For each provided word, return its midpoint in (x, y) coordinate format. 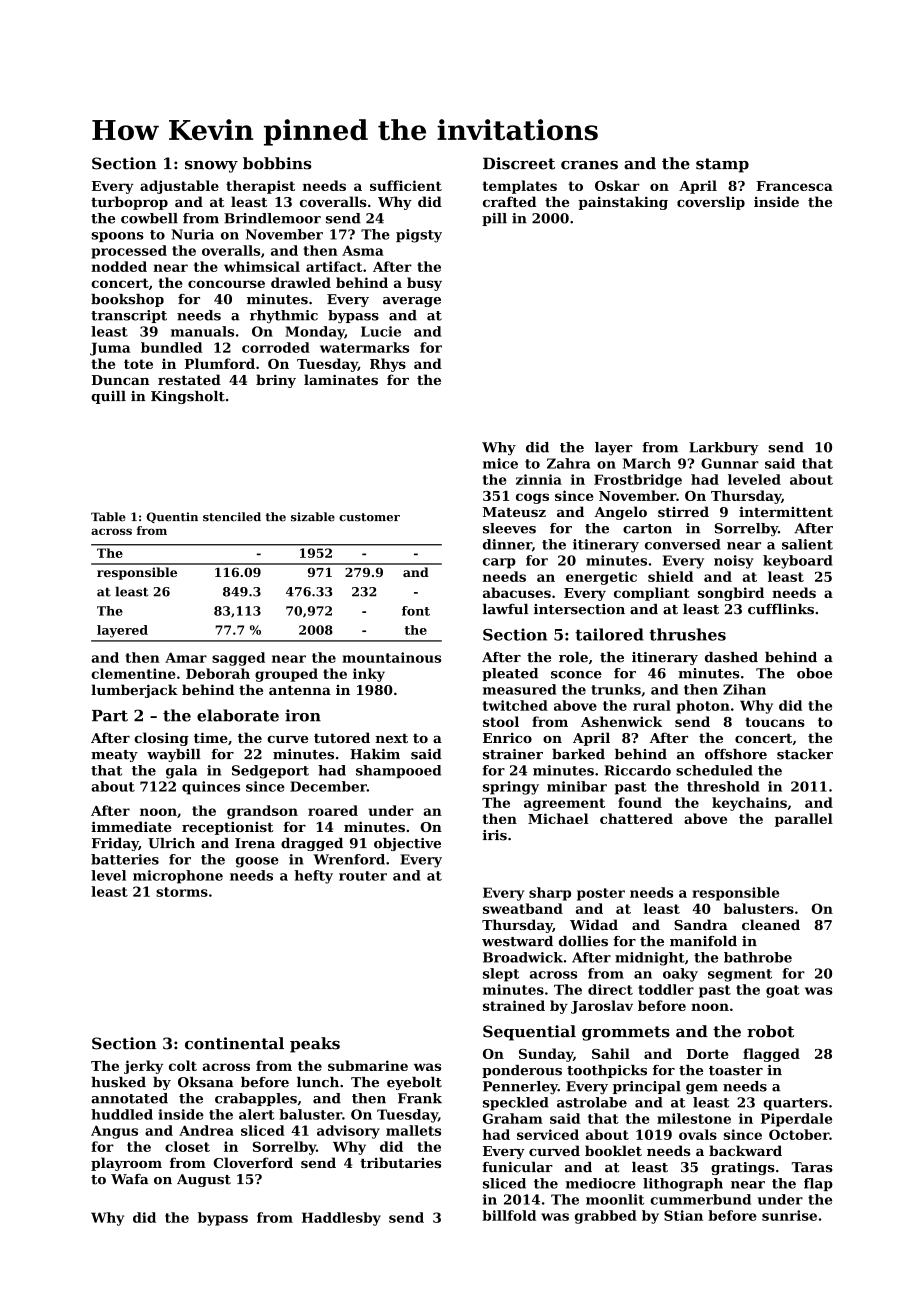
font (416, 611)
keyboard (798, 562)
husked (118, 1082)
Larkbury (724, 448)
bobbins (277, 163)
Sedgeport (270, 772)
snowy (211, 167)
